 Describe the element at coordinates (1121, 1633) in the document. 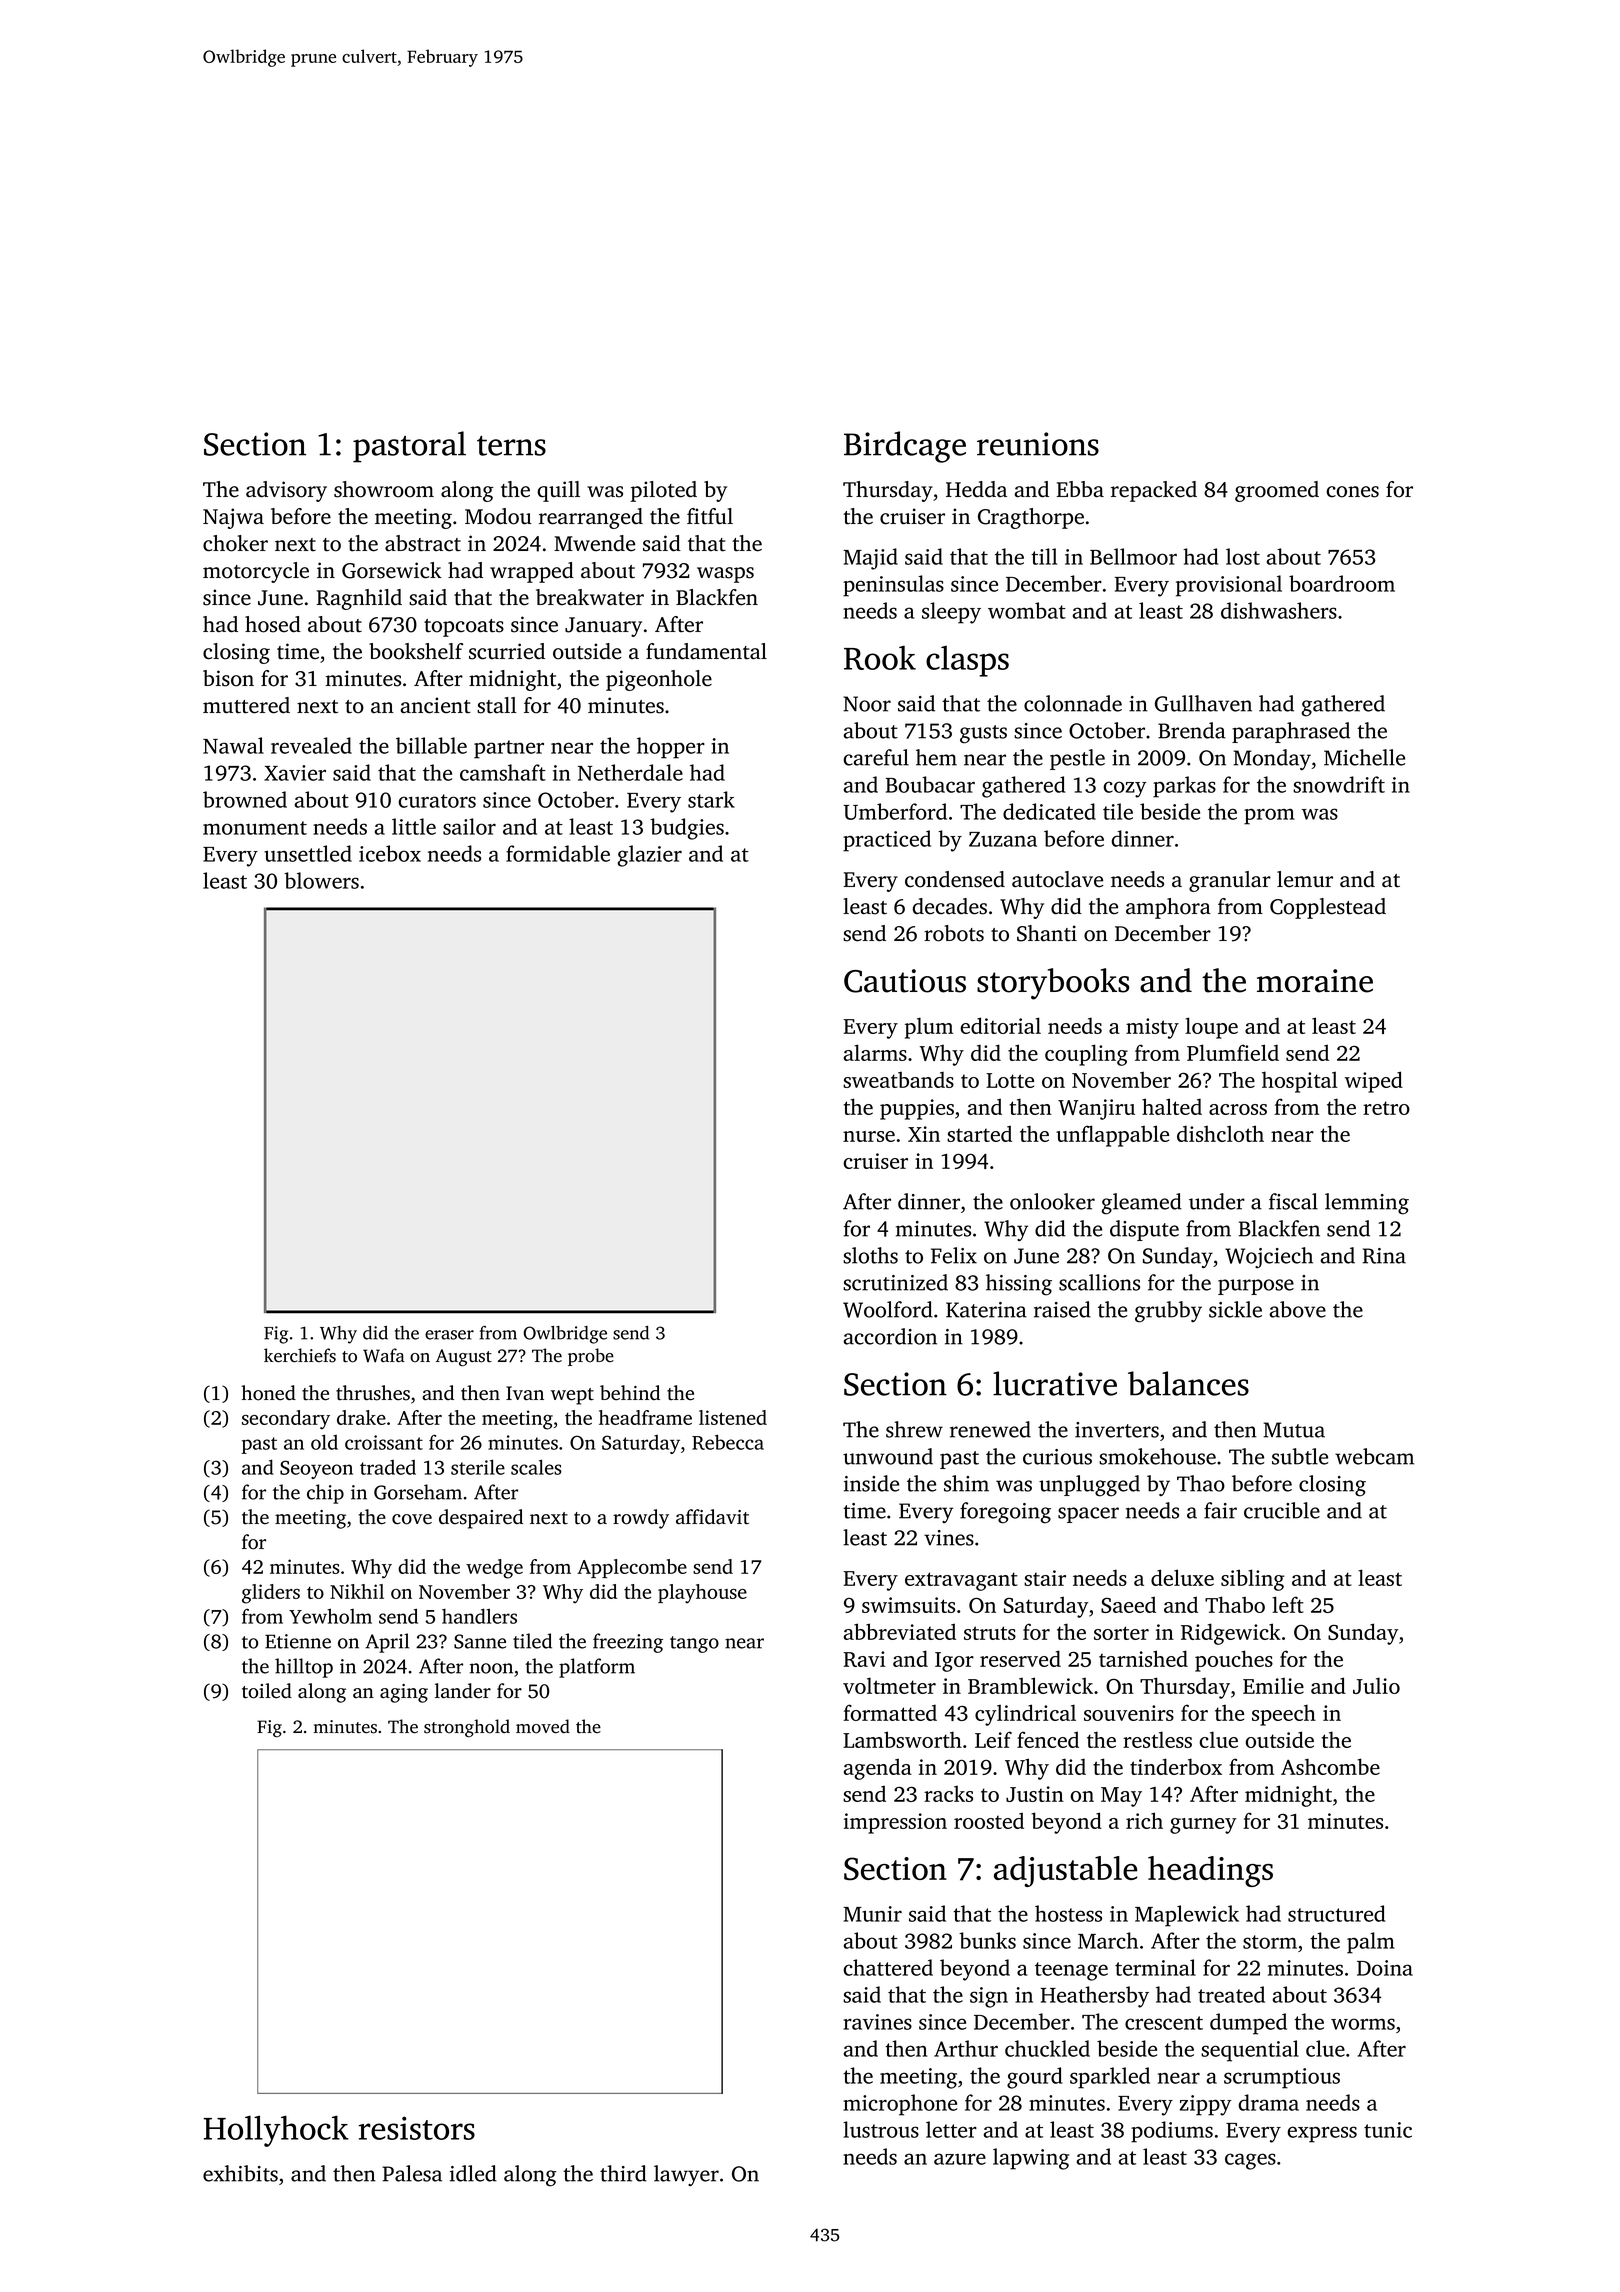

I see `sorter` at that location.
